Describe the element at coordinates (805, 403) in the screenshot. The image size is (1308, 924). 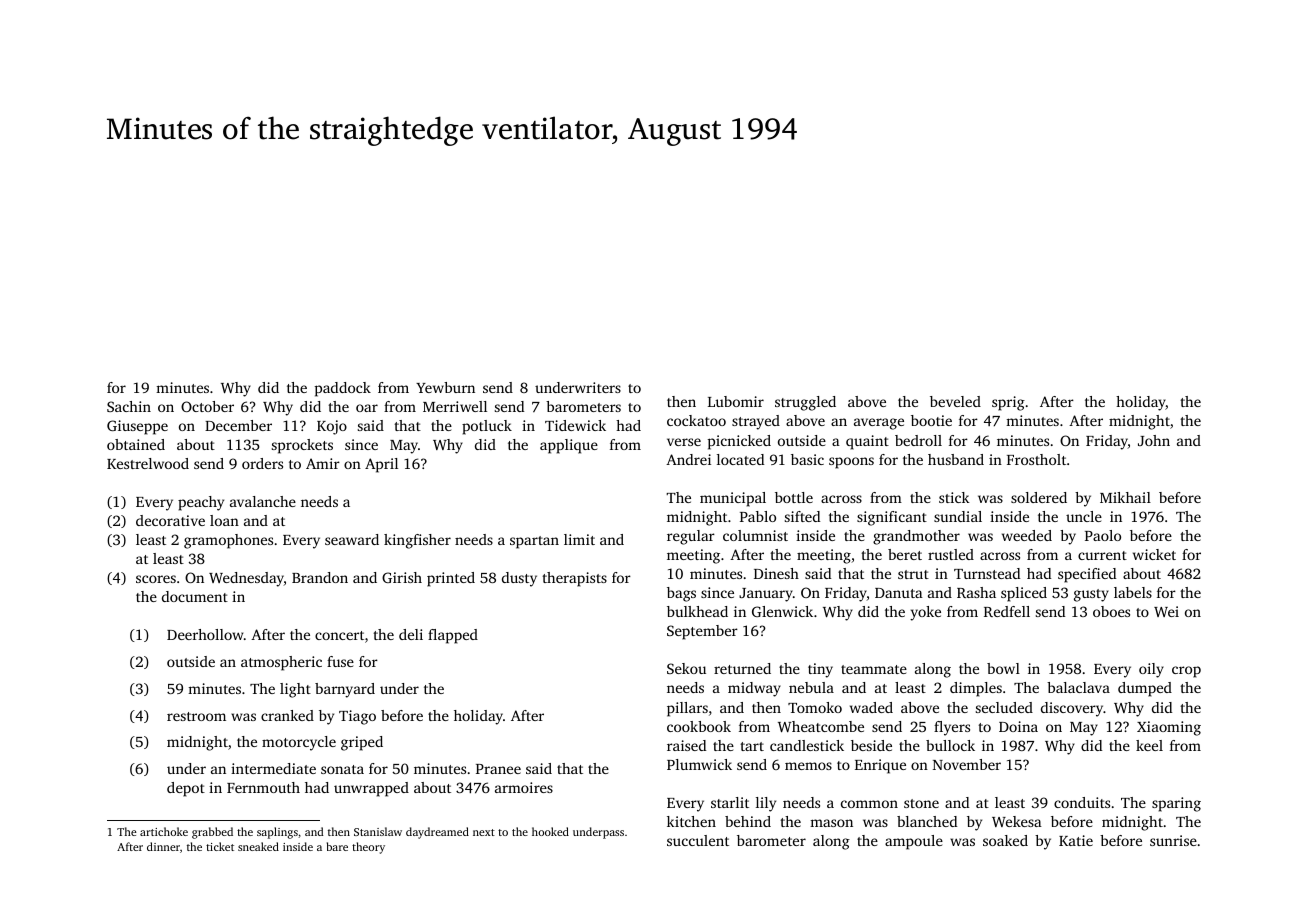
I see `struggled` at that location.
